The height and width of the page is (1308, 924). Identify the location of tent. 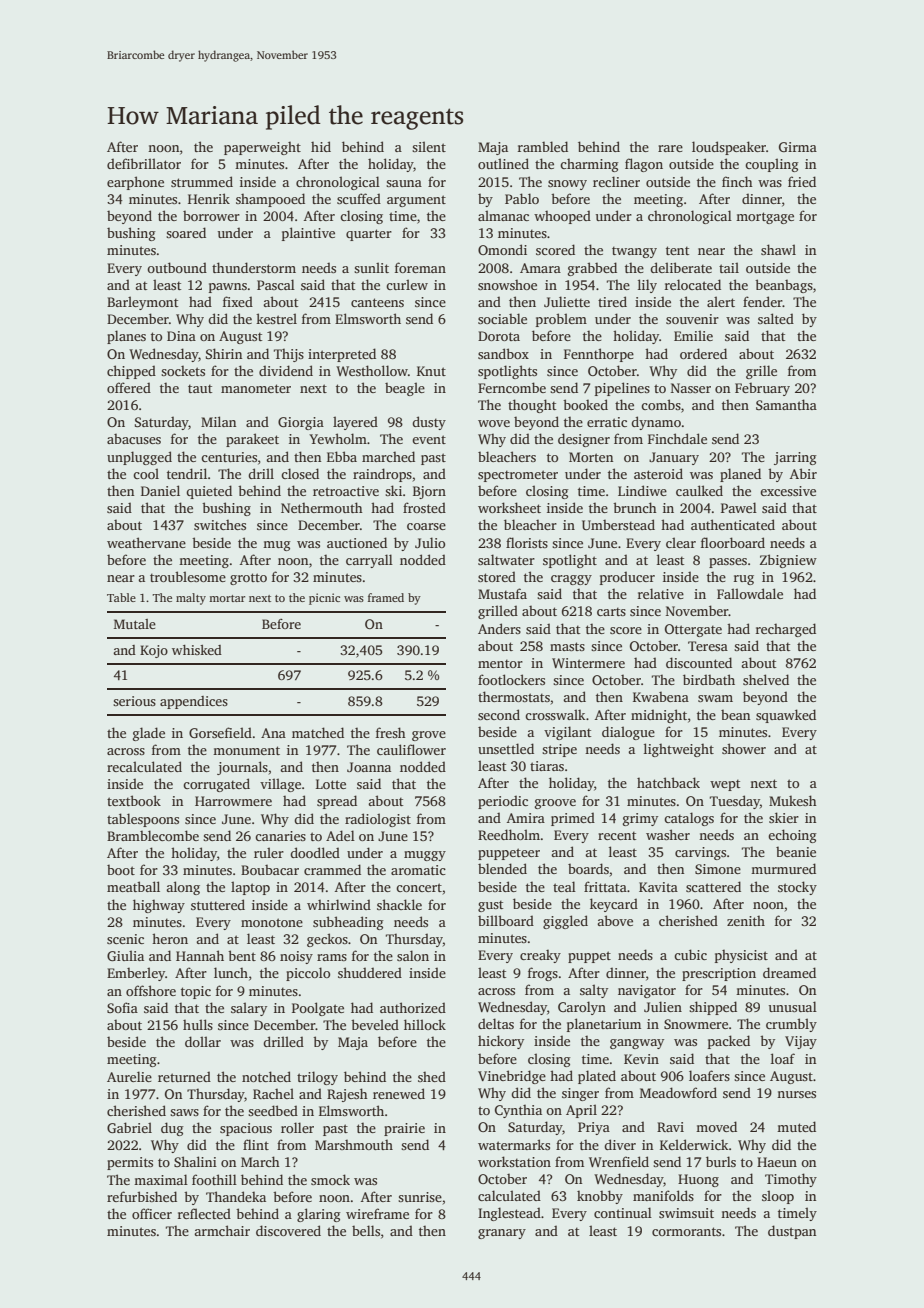
(677, 250).
